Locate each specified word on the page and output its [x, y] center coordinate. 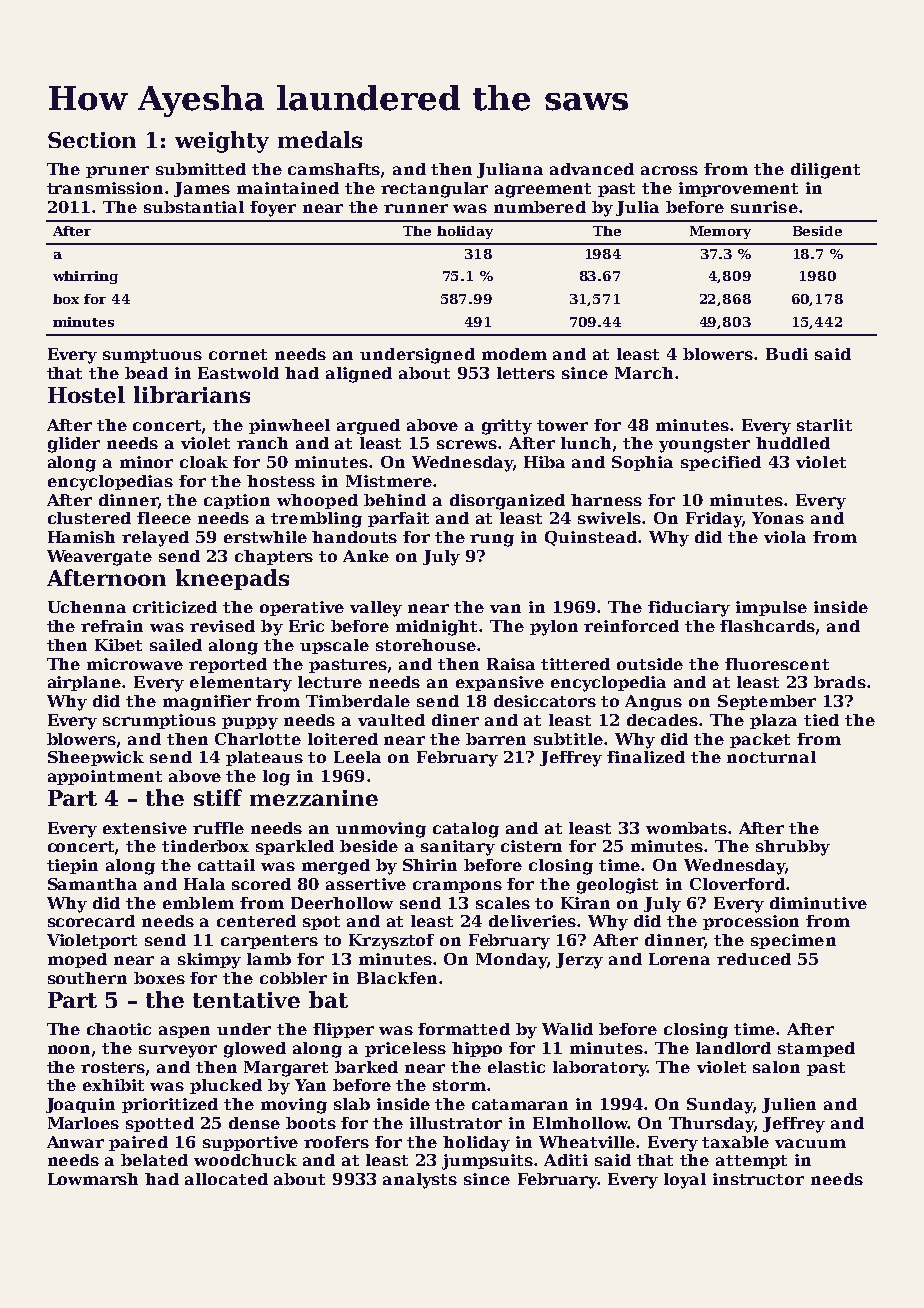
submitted [201, 169]
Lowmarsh [93, 1179]
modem [514, 354]
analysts [420, 1181]
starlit [824, 425]
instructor [758, 1179]
